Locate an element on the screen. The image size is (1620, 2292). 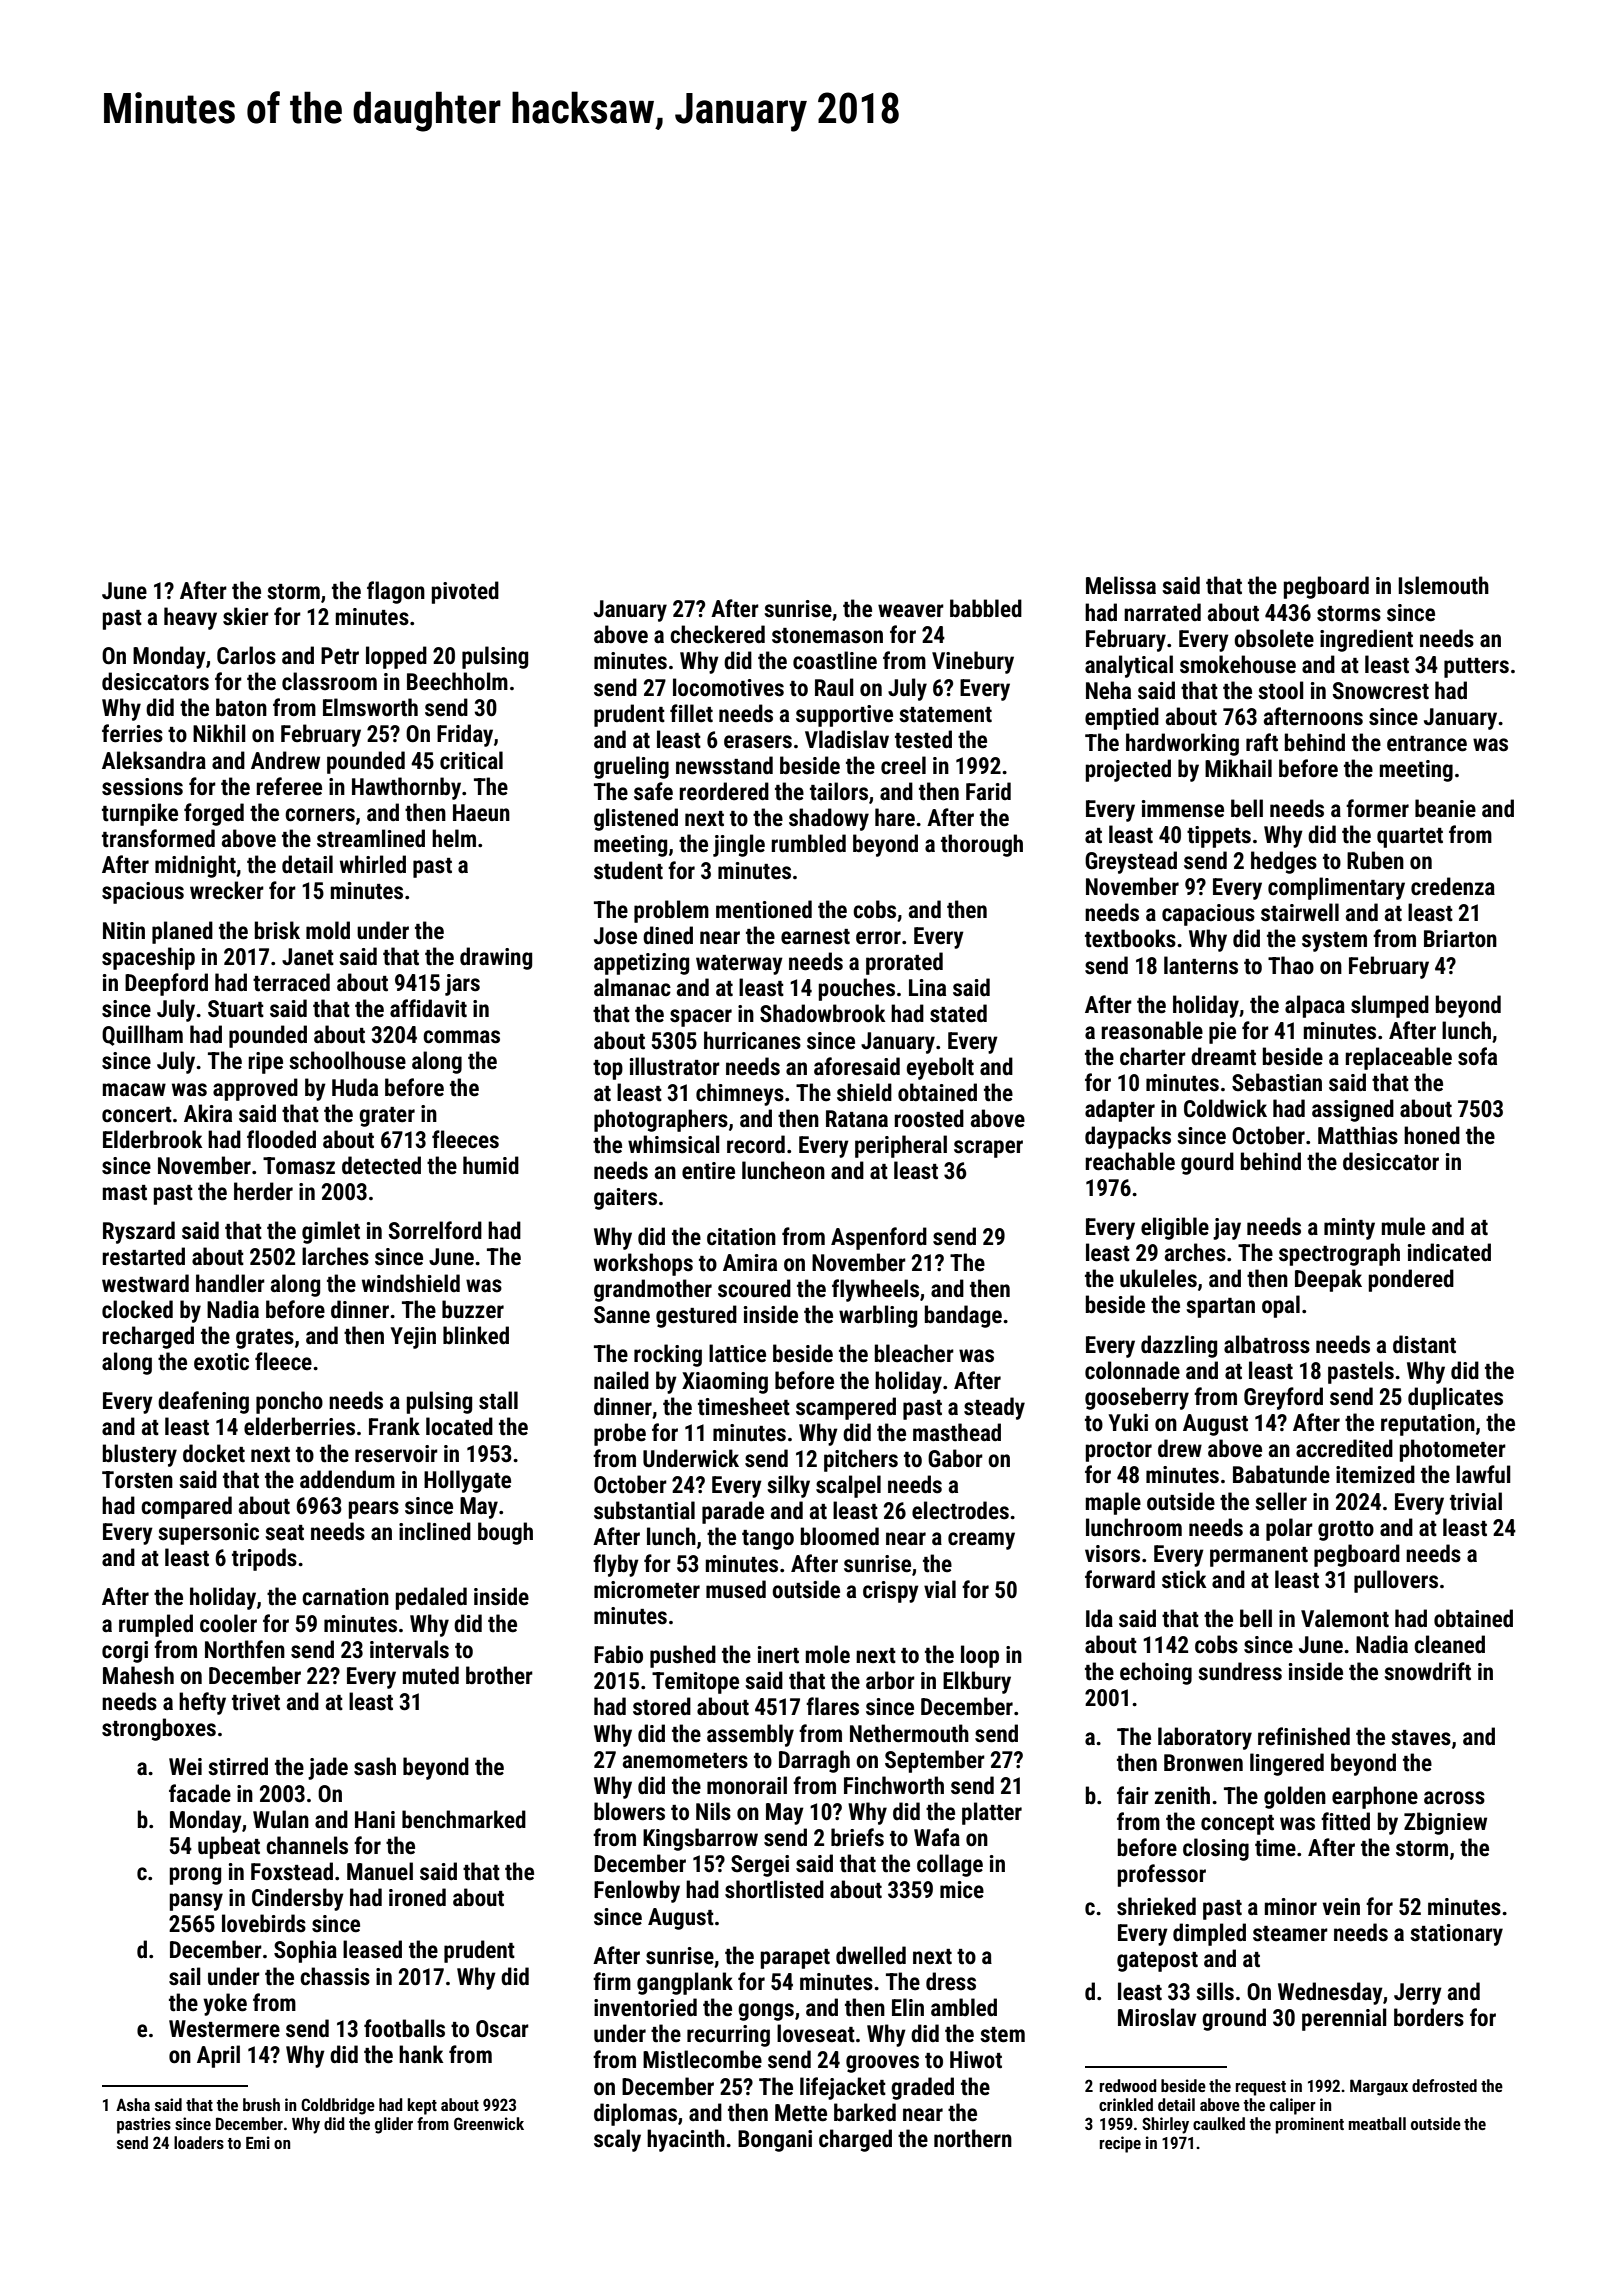
loaders is located at coordinates (199, 2142).
